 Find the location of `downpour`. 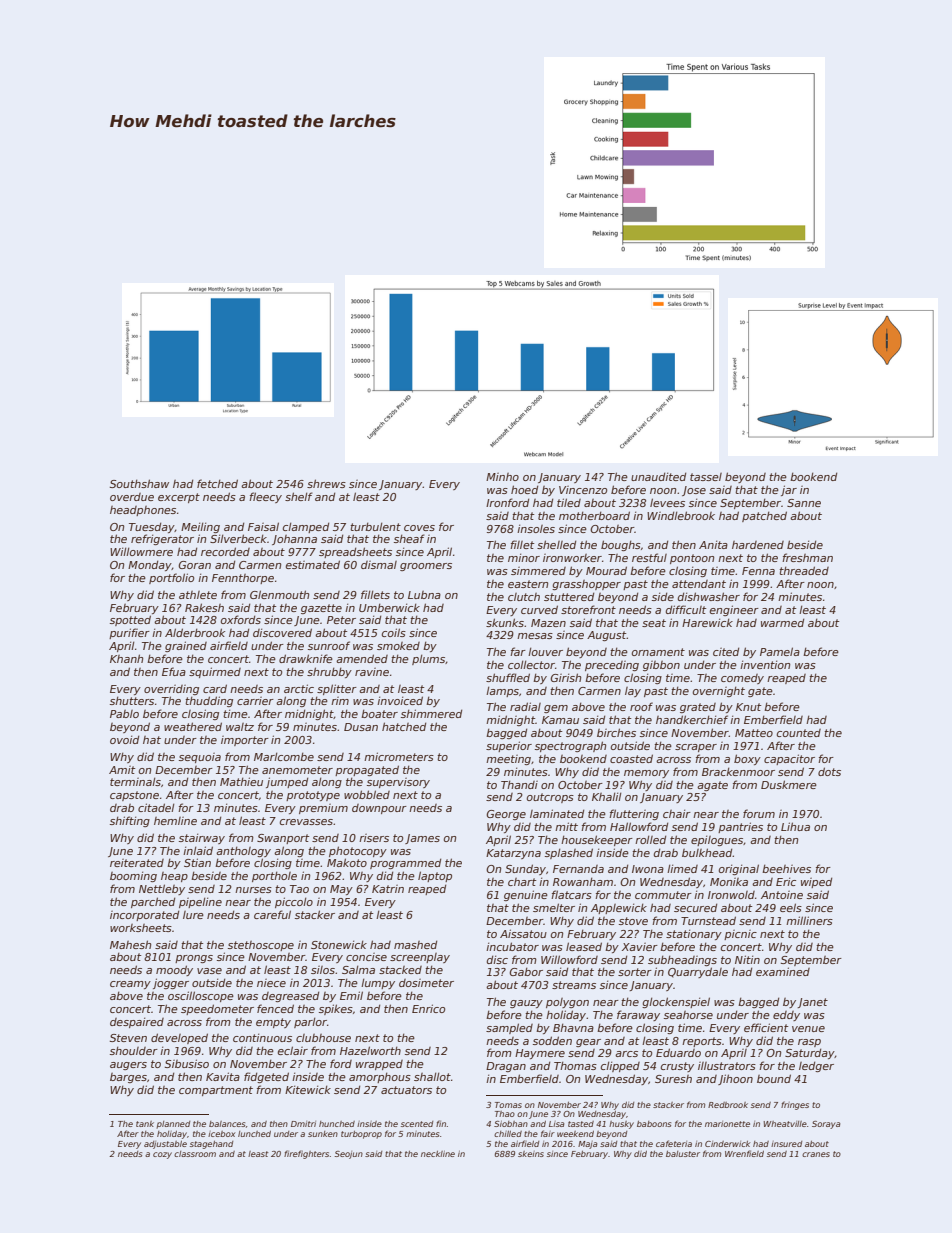

downpour is located at coordinates (379, 809).
